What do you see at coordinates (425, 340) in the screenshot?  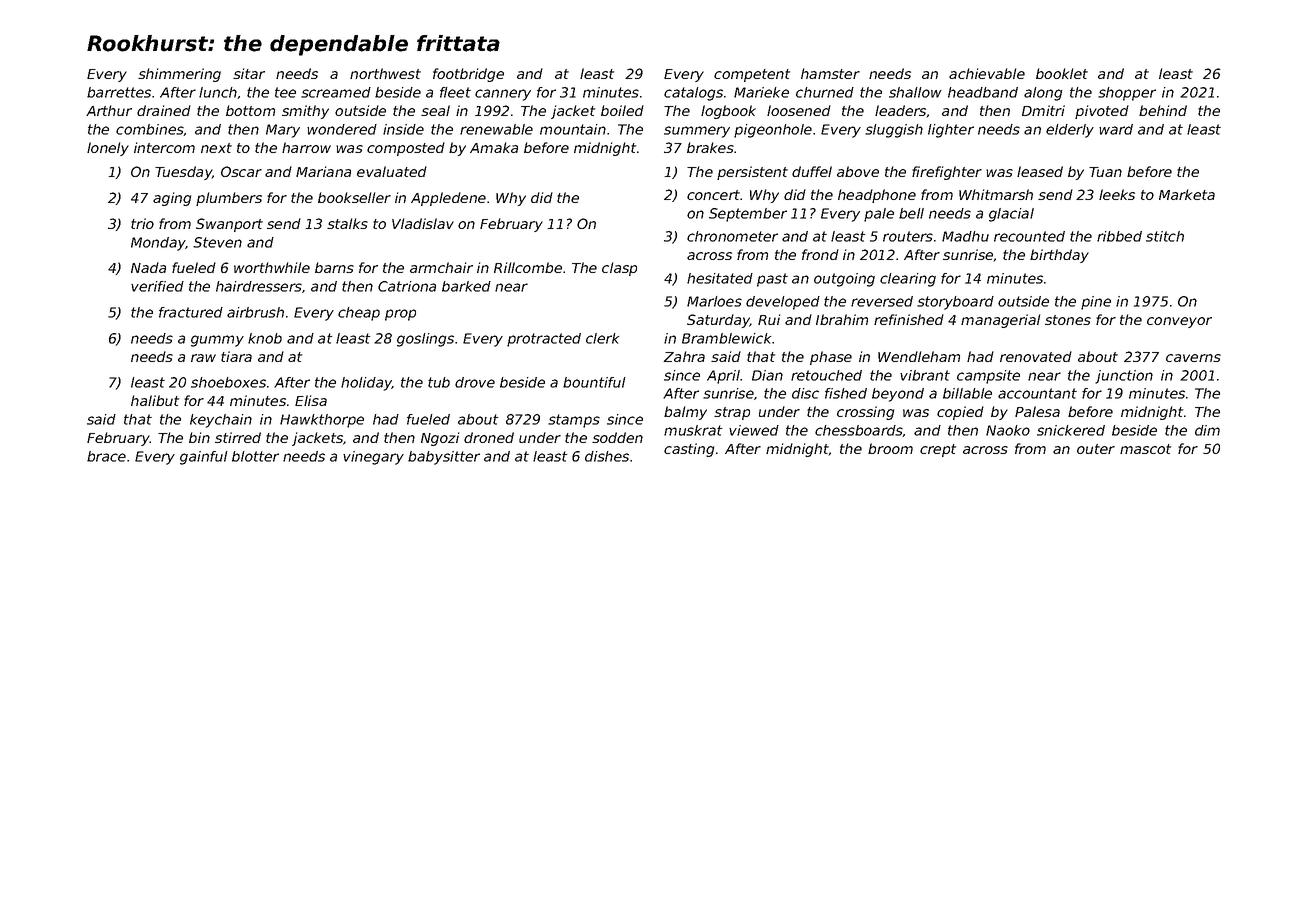 I see `goslings` at bounding box center [425, 340].
